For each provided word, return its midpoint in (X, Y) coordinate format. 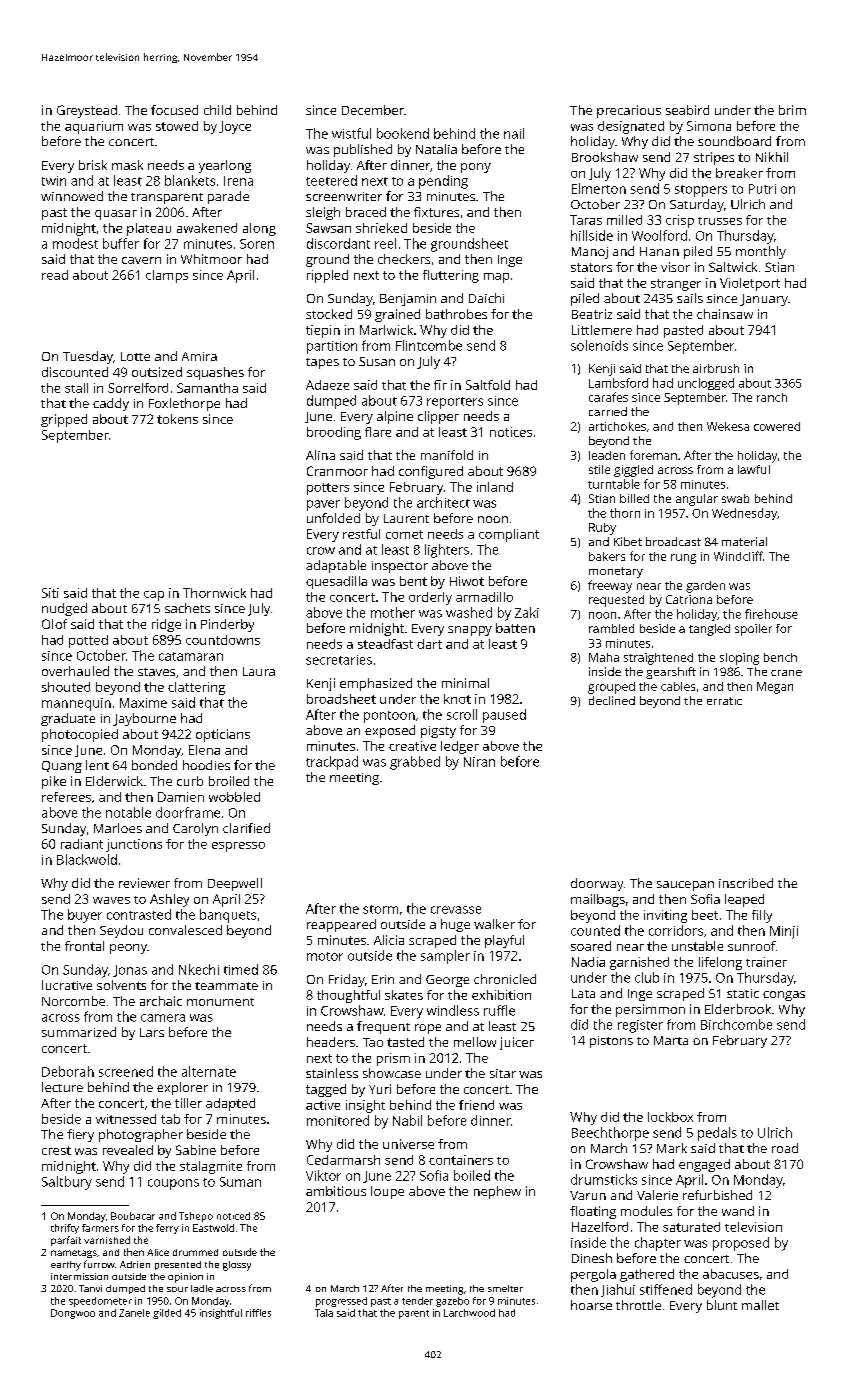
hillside (592, 235)
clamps (167, 276)
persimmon (650, 1010)
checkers (404, 259)
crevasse (456, 910)
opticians (223, 735)
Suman (240, 1182)
